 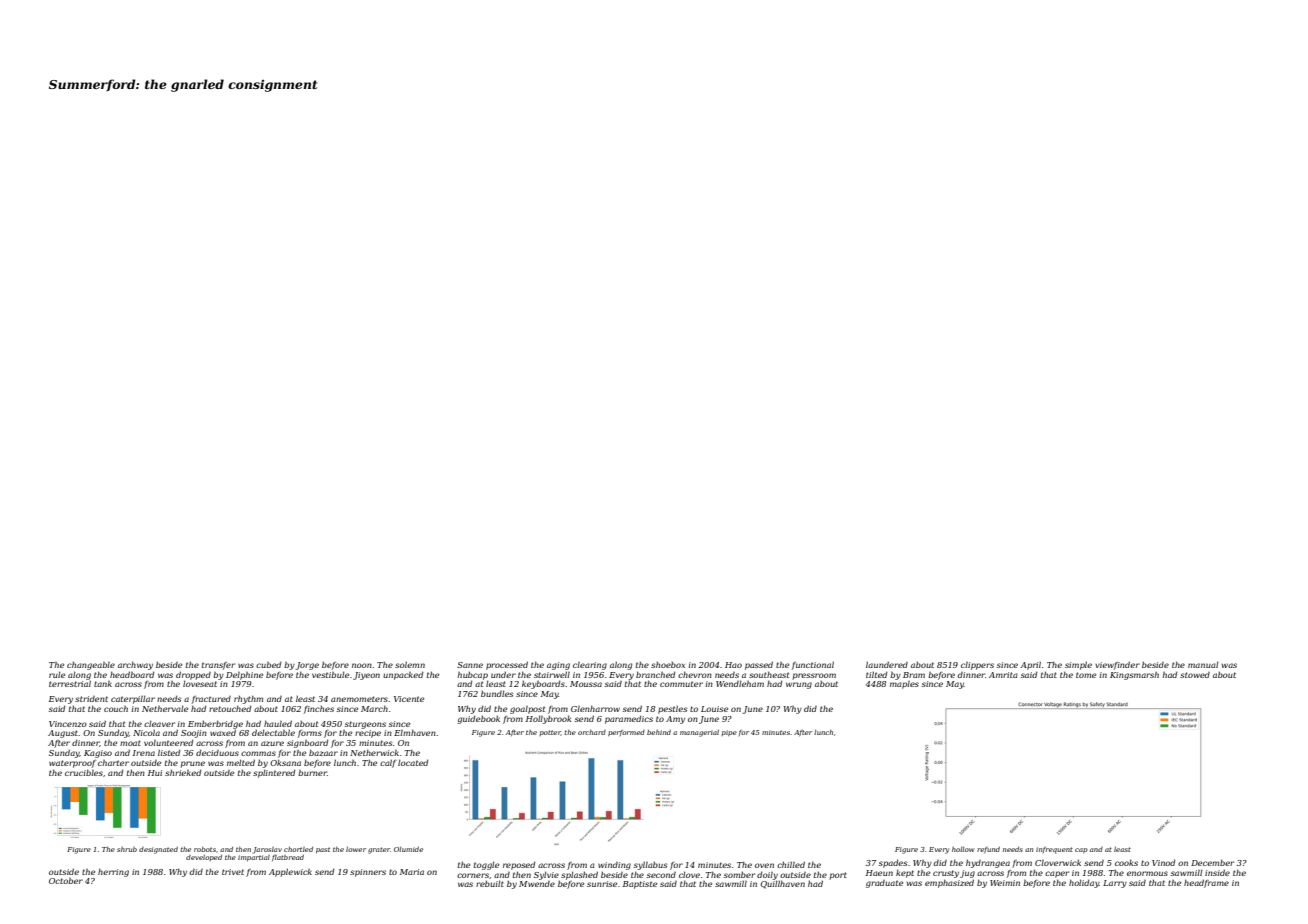 What do you see at coordinates (312, 773) in the screenshot?
I see `burner` at bounding box center [312, 773].
